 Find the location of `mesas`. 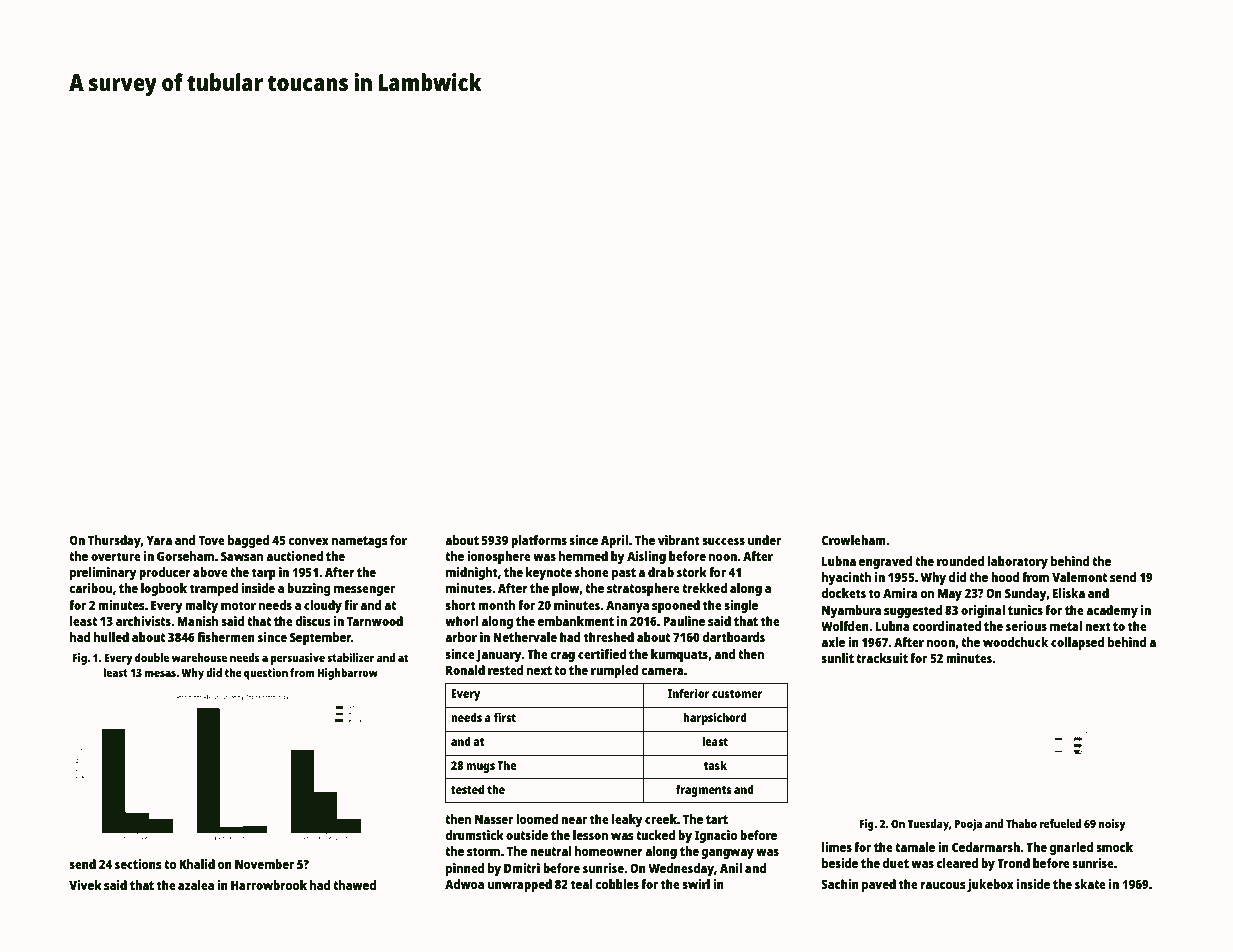

mesas is located at coordinates (160, 673).
